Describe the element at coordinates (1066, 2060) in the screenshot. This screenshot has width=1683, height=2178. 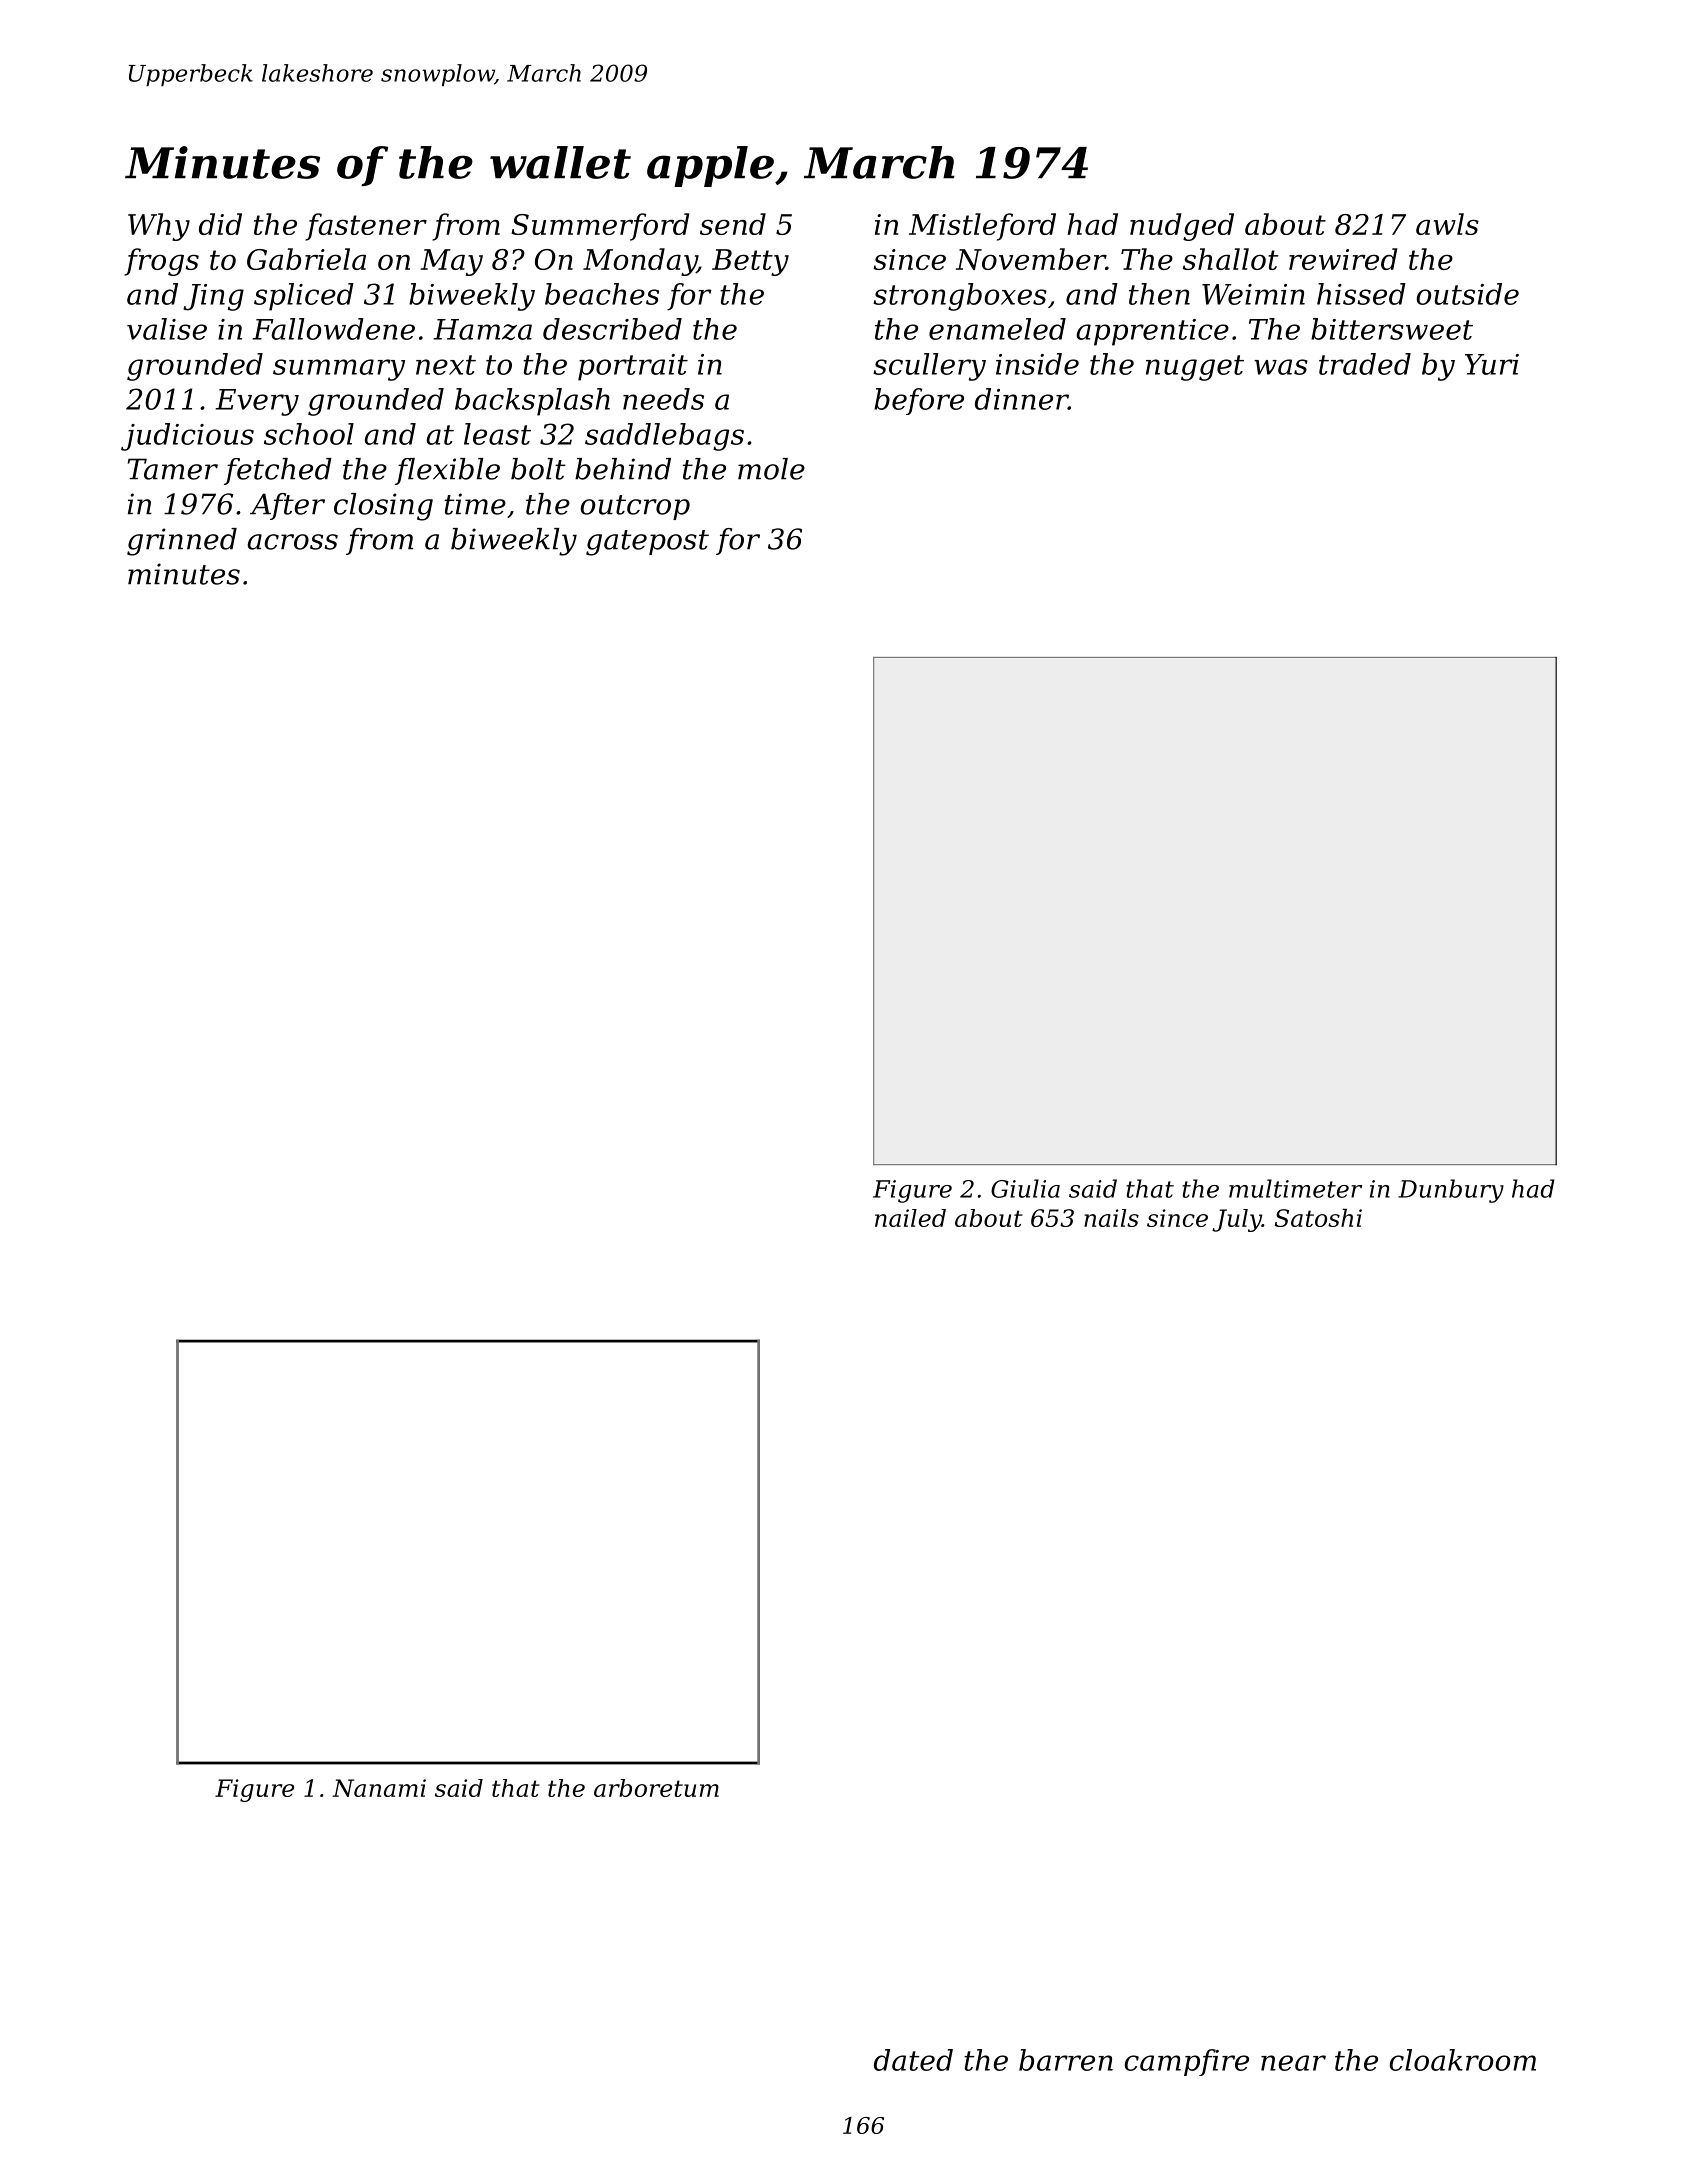
I see `barren` at that location.
